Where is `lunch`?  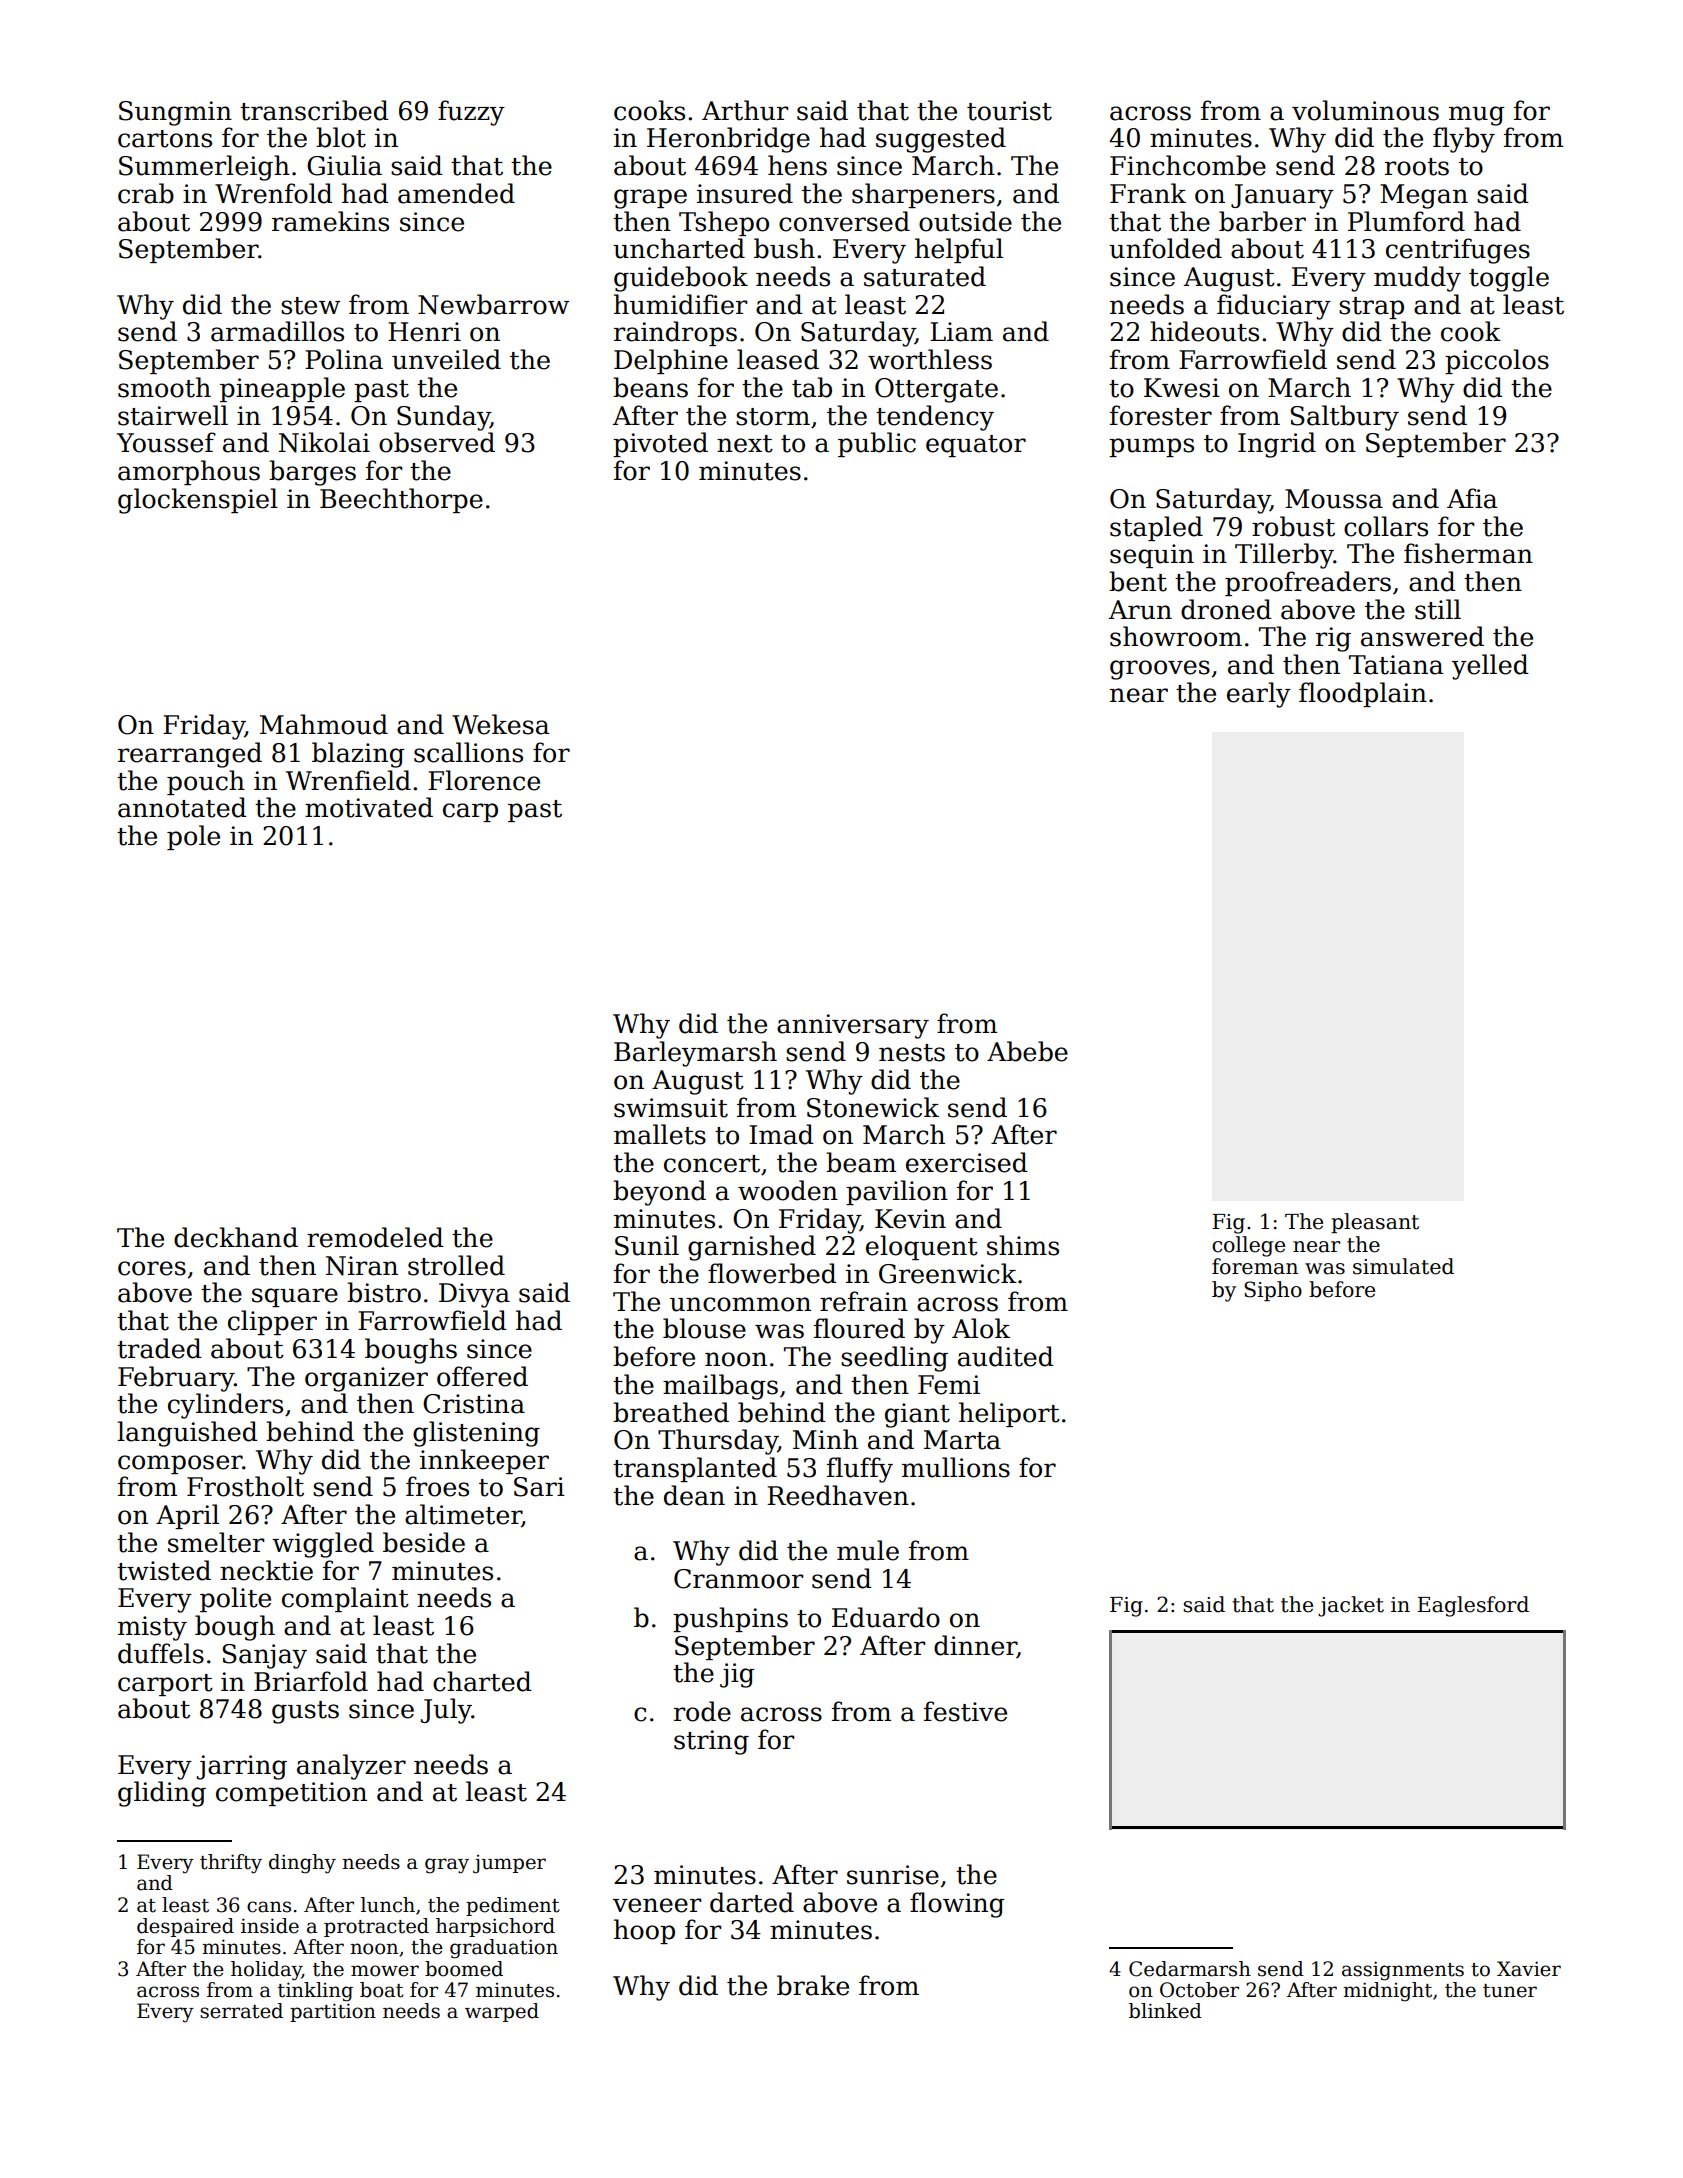 lunch is located at coordinates (388, 1905).
